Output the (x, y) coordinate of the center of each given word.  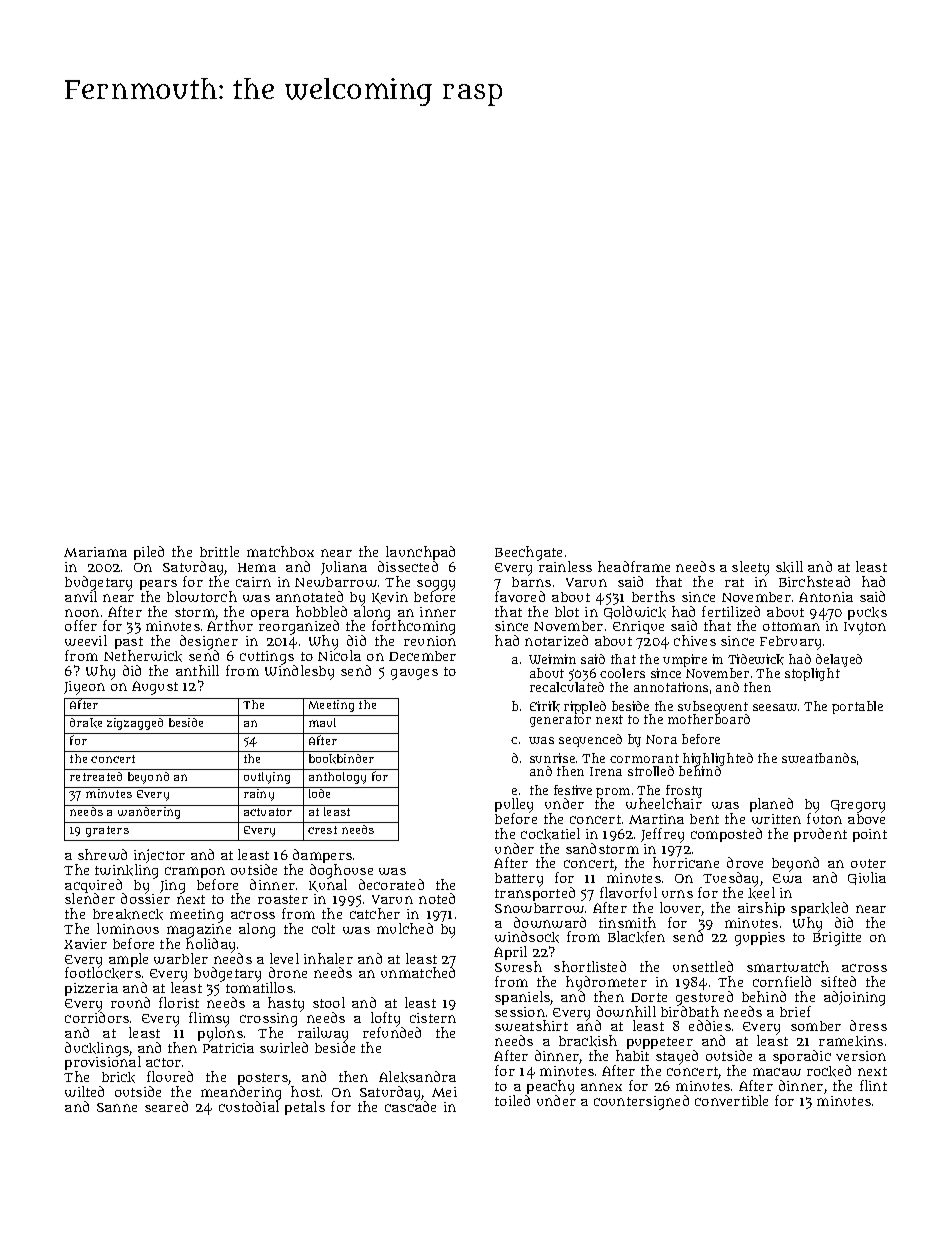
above (866, 819)
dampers (322, 856)
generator (560, 721)
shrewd (102, 854)
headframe (634, 566)
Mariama (95, 552)
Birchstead (814, 581)
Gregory (858, 806)
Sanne (117, 1107)
